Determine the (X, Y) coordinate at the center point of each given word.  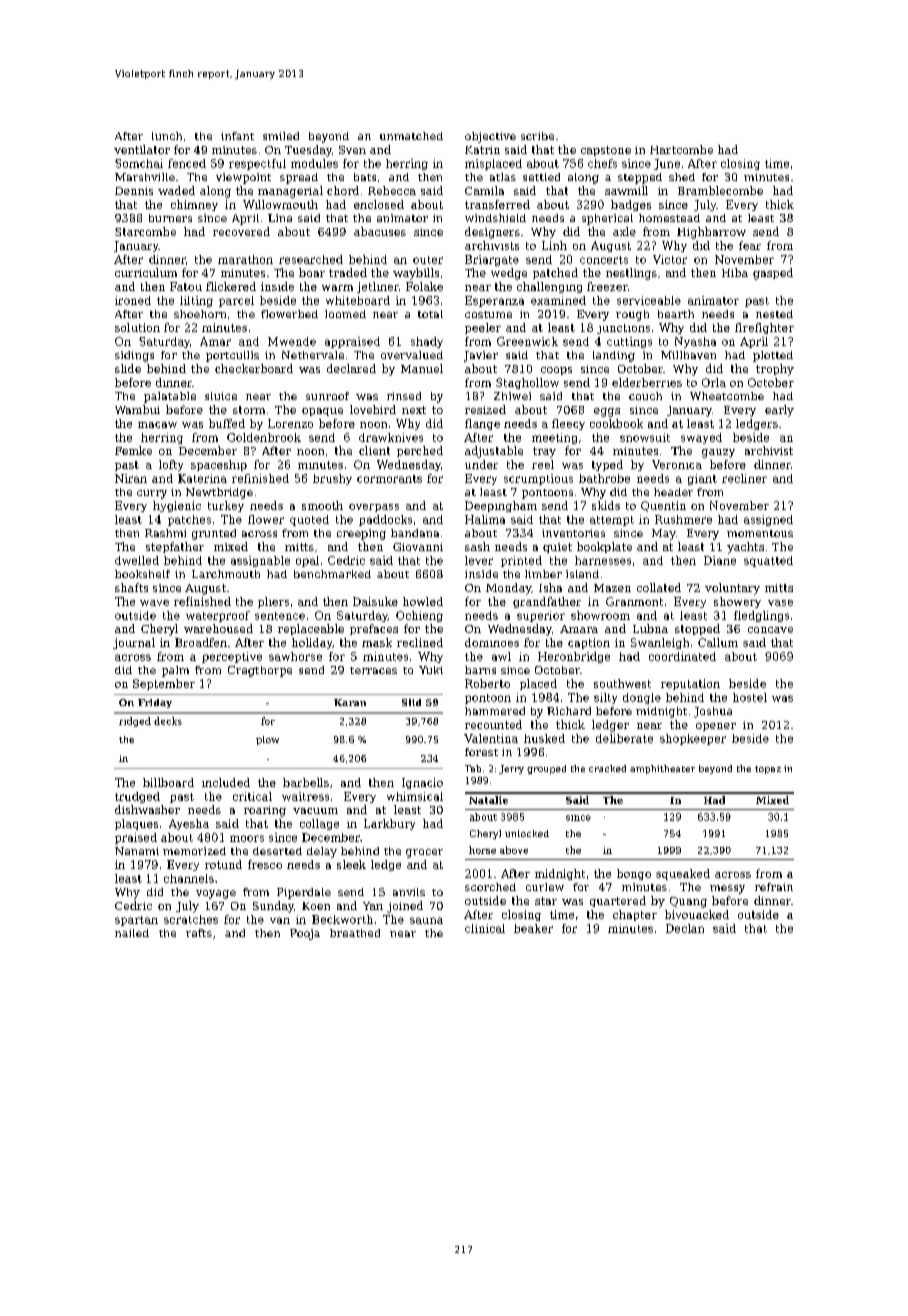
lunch (167, 136)
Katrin (482, 150)
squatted (768, 561)
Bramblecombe (720, 190)
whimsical (415, 796)
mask (377, 642)
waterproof (218, 616)
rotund (223, 864)
